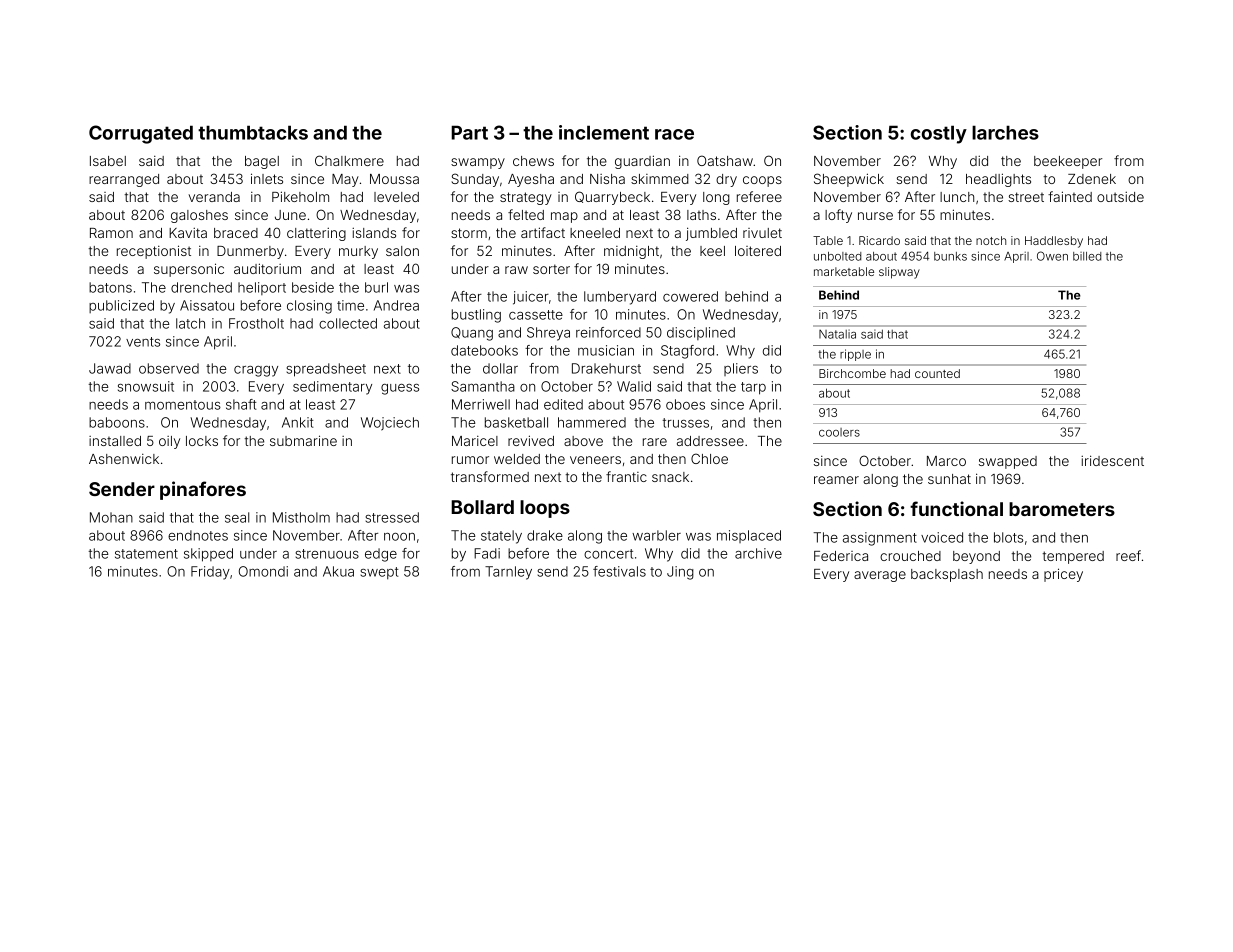 Image resolution: width=1233 pixels, height=952 pixels. What do you see at coordinates (548, 334) in the screenshot?
I see `Shreya` at bounding box center [548, 334].
